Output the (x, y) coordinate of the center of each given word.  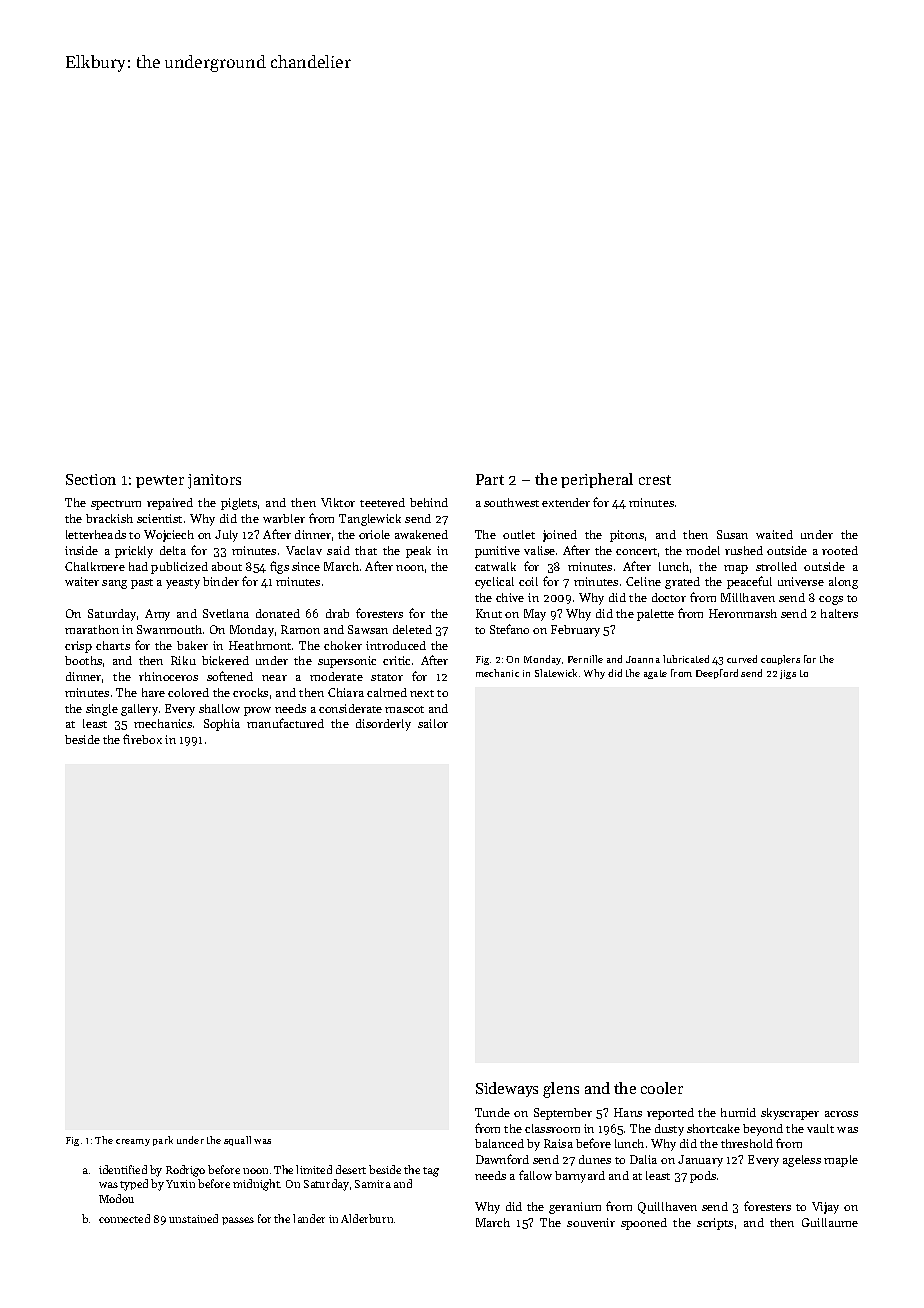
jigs (788, 674)
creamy (133, 1142)
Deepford (717, 674)
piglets (239, 504)
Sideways (507, 1089)
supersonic (347, 662)
